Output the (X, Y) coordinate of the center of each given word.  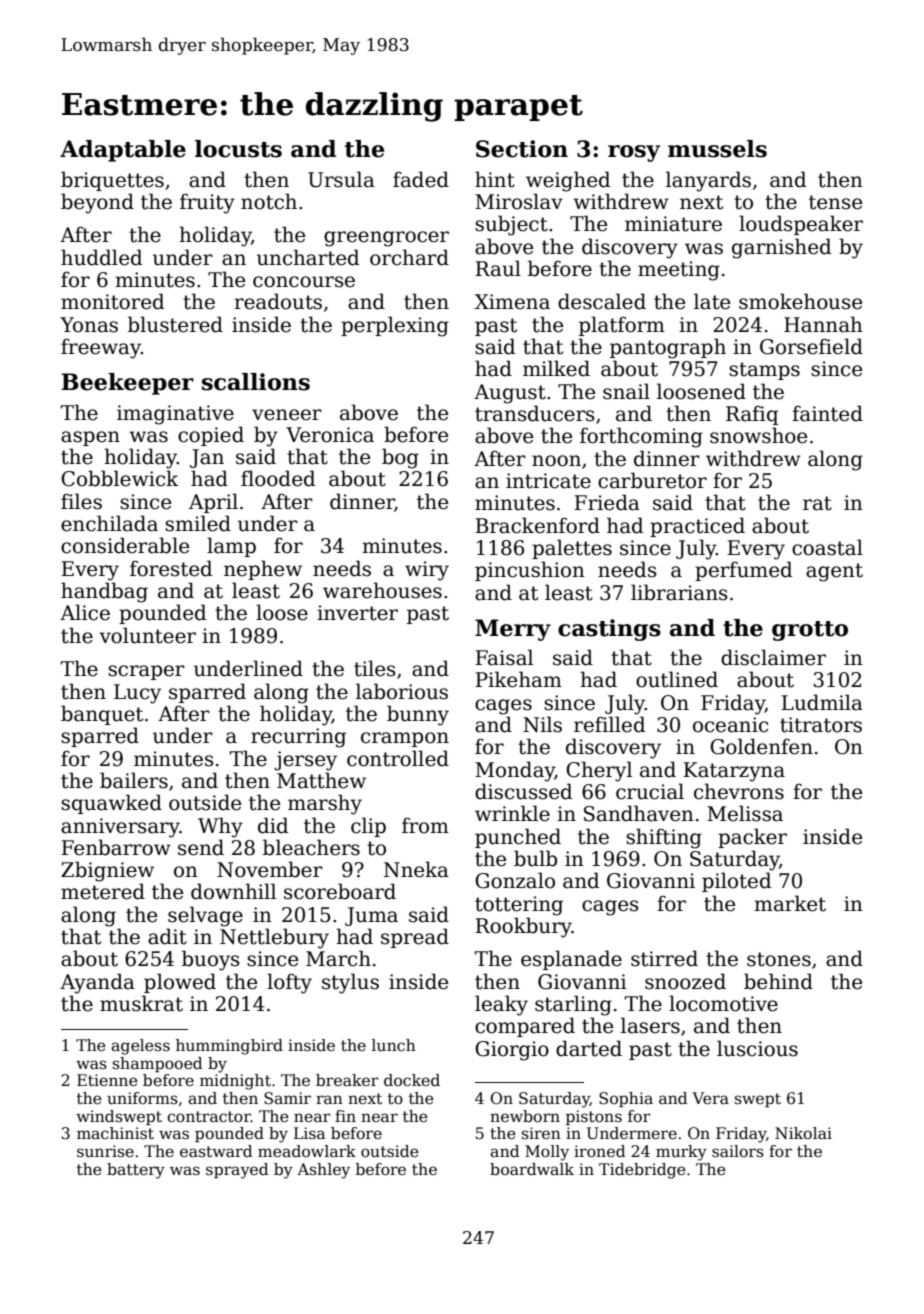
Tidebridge (642, 1171)
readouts (278, 301)
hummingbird (229, 1047)
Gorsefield (811, 346)
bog (400, 458)
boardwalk (532, 1169)
